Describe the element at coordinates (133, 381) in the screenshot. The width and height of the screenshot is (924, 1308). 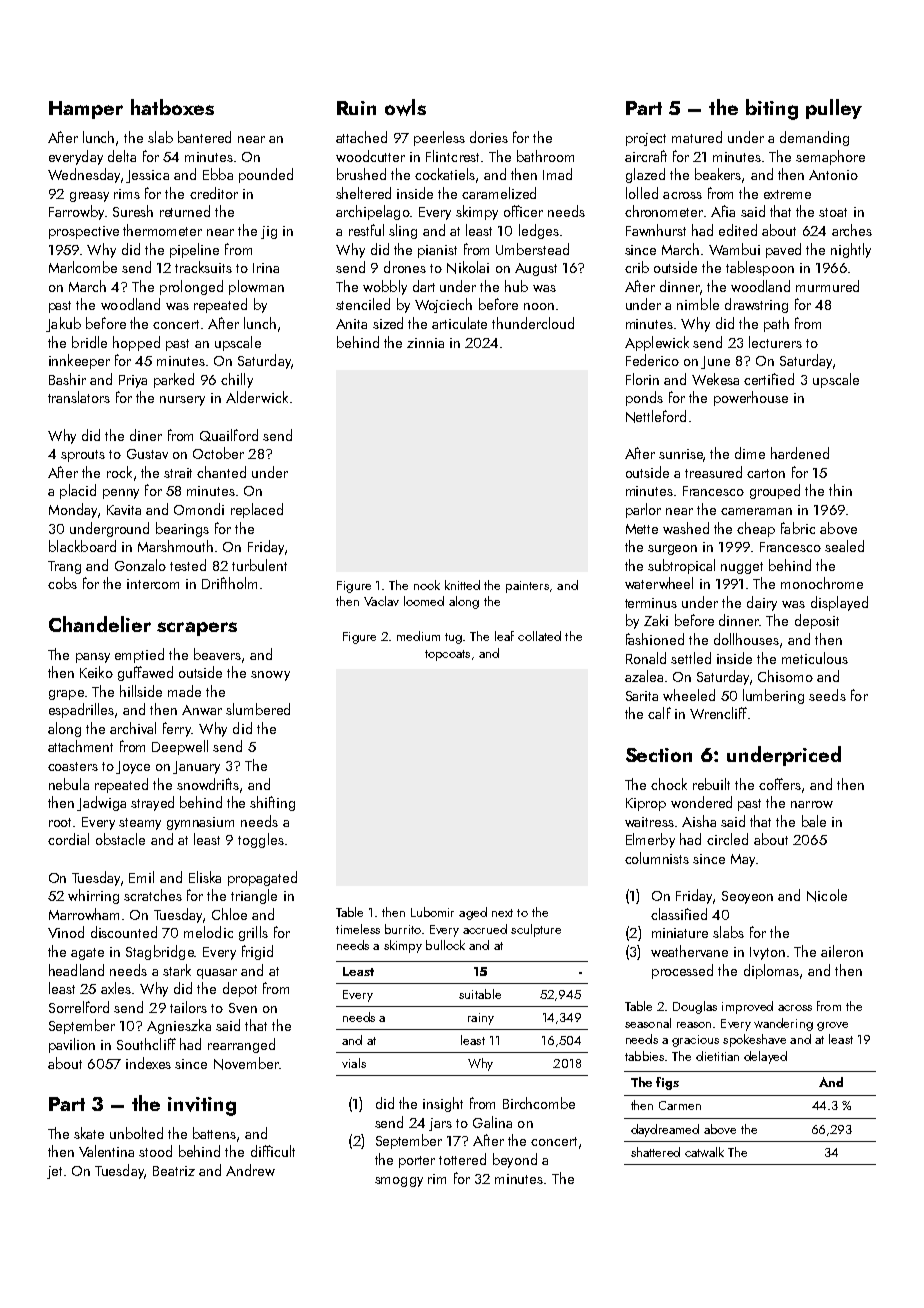
I see `Priya` at that location.
